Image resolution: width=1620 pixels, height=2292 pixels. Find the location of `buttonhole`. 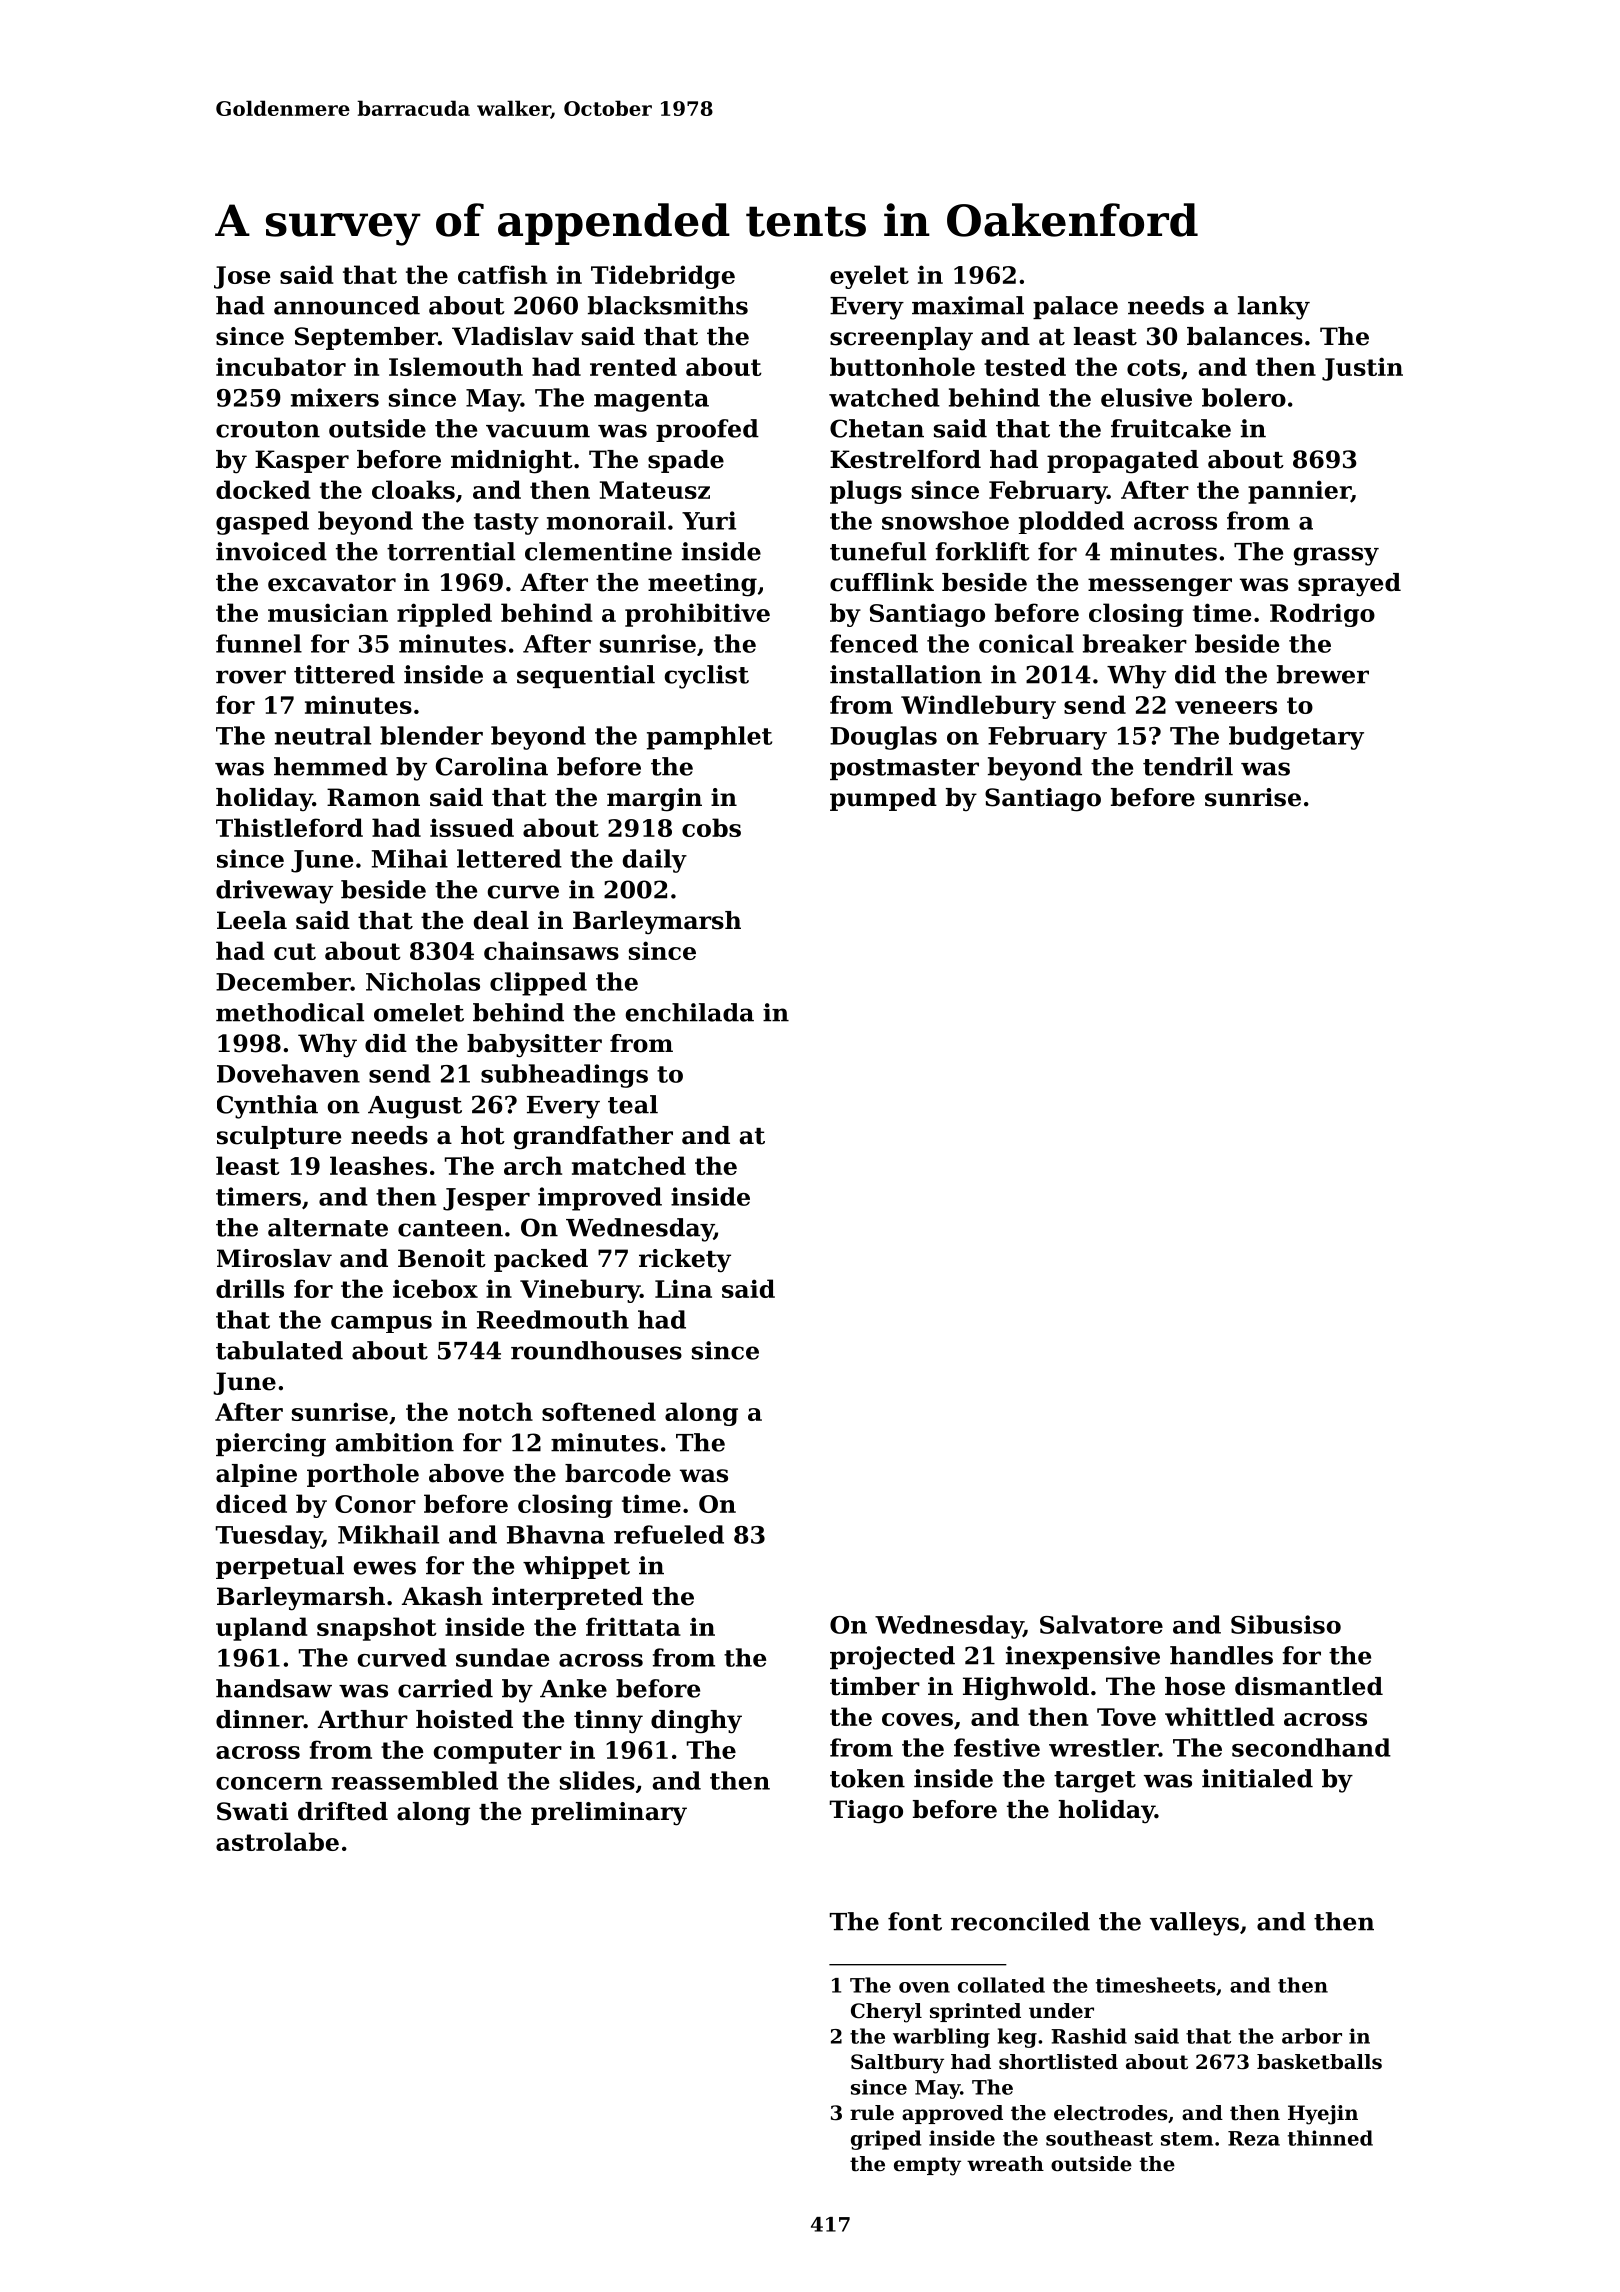

buttonhole is located at coordinates (902, 366).
